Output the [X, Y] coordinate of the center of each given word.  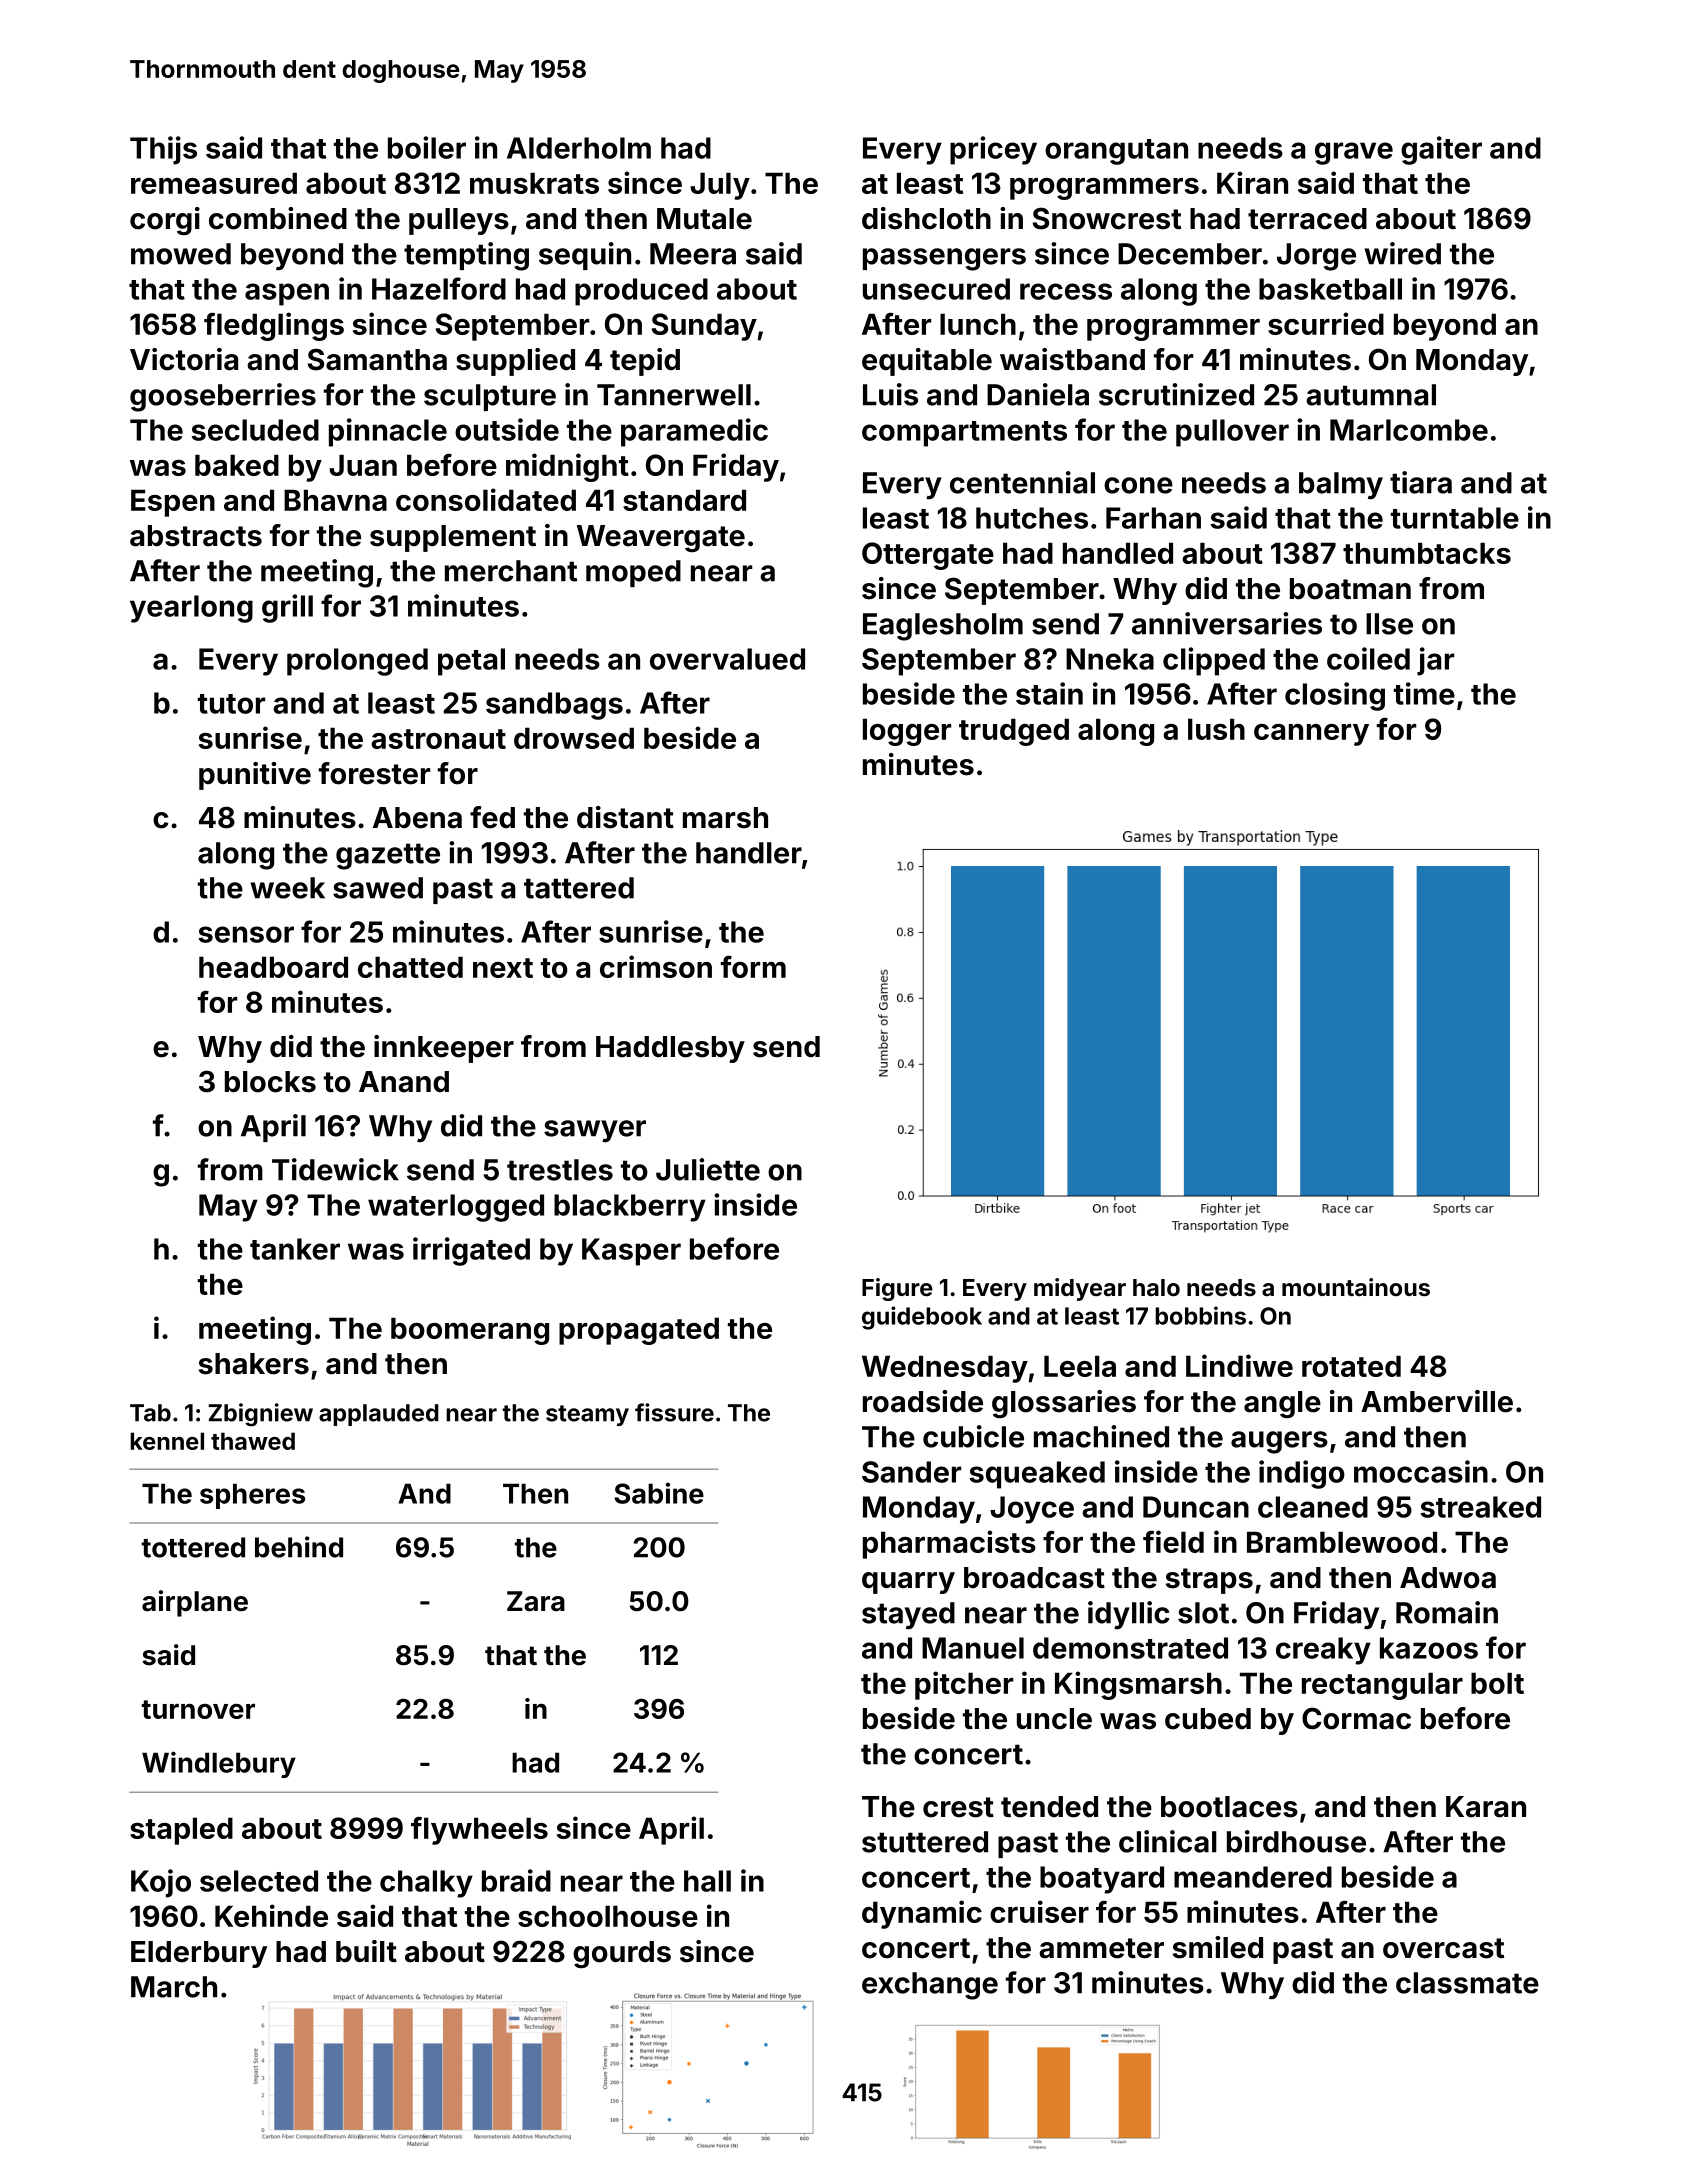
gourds [622, 1954]
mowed [181, 254]
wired [1402, 253]
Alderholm [579, 148]
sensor [246, 934]
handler [749, 853]
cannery [1311, 735]
